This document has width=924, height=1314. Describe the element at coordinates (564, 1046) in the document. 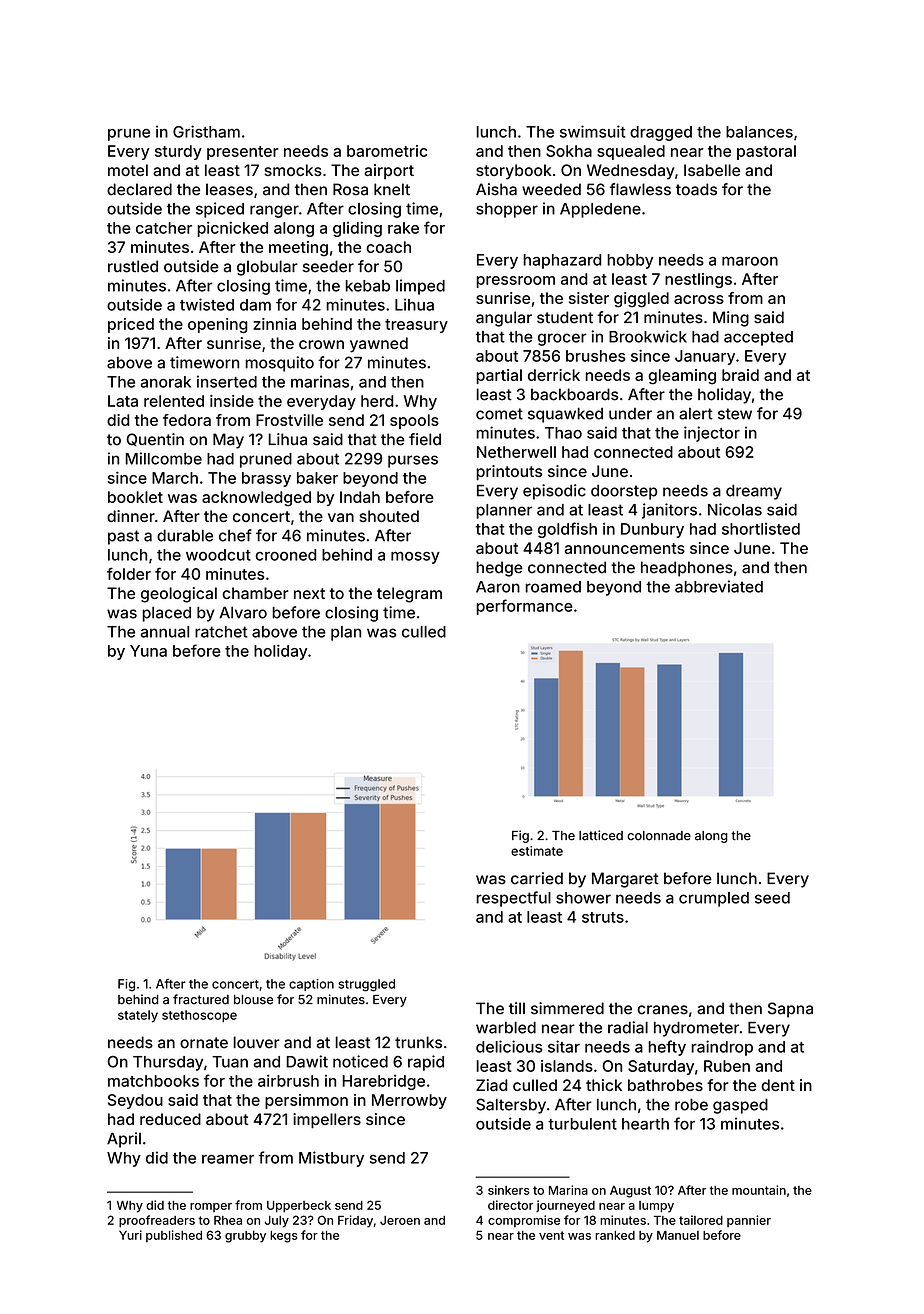

I see `sitar` at that location.
